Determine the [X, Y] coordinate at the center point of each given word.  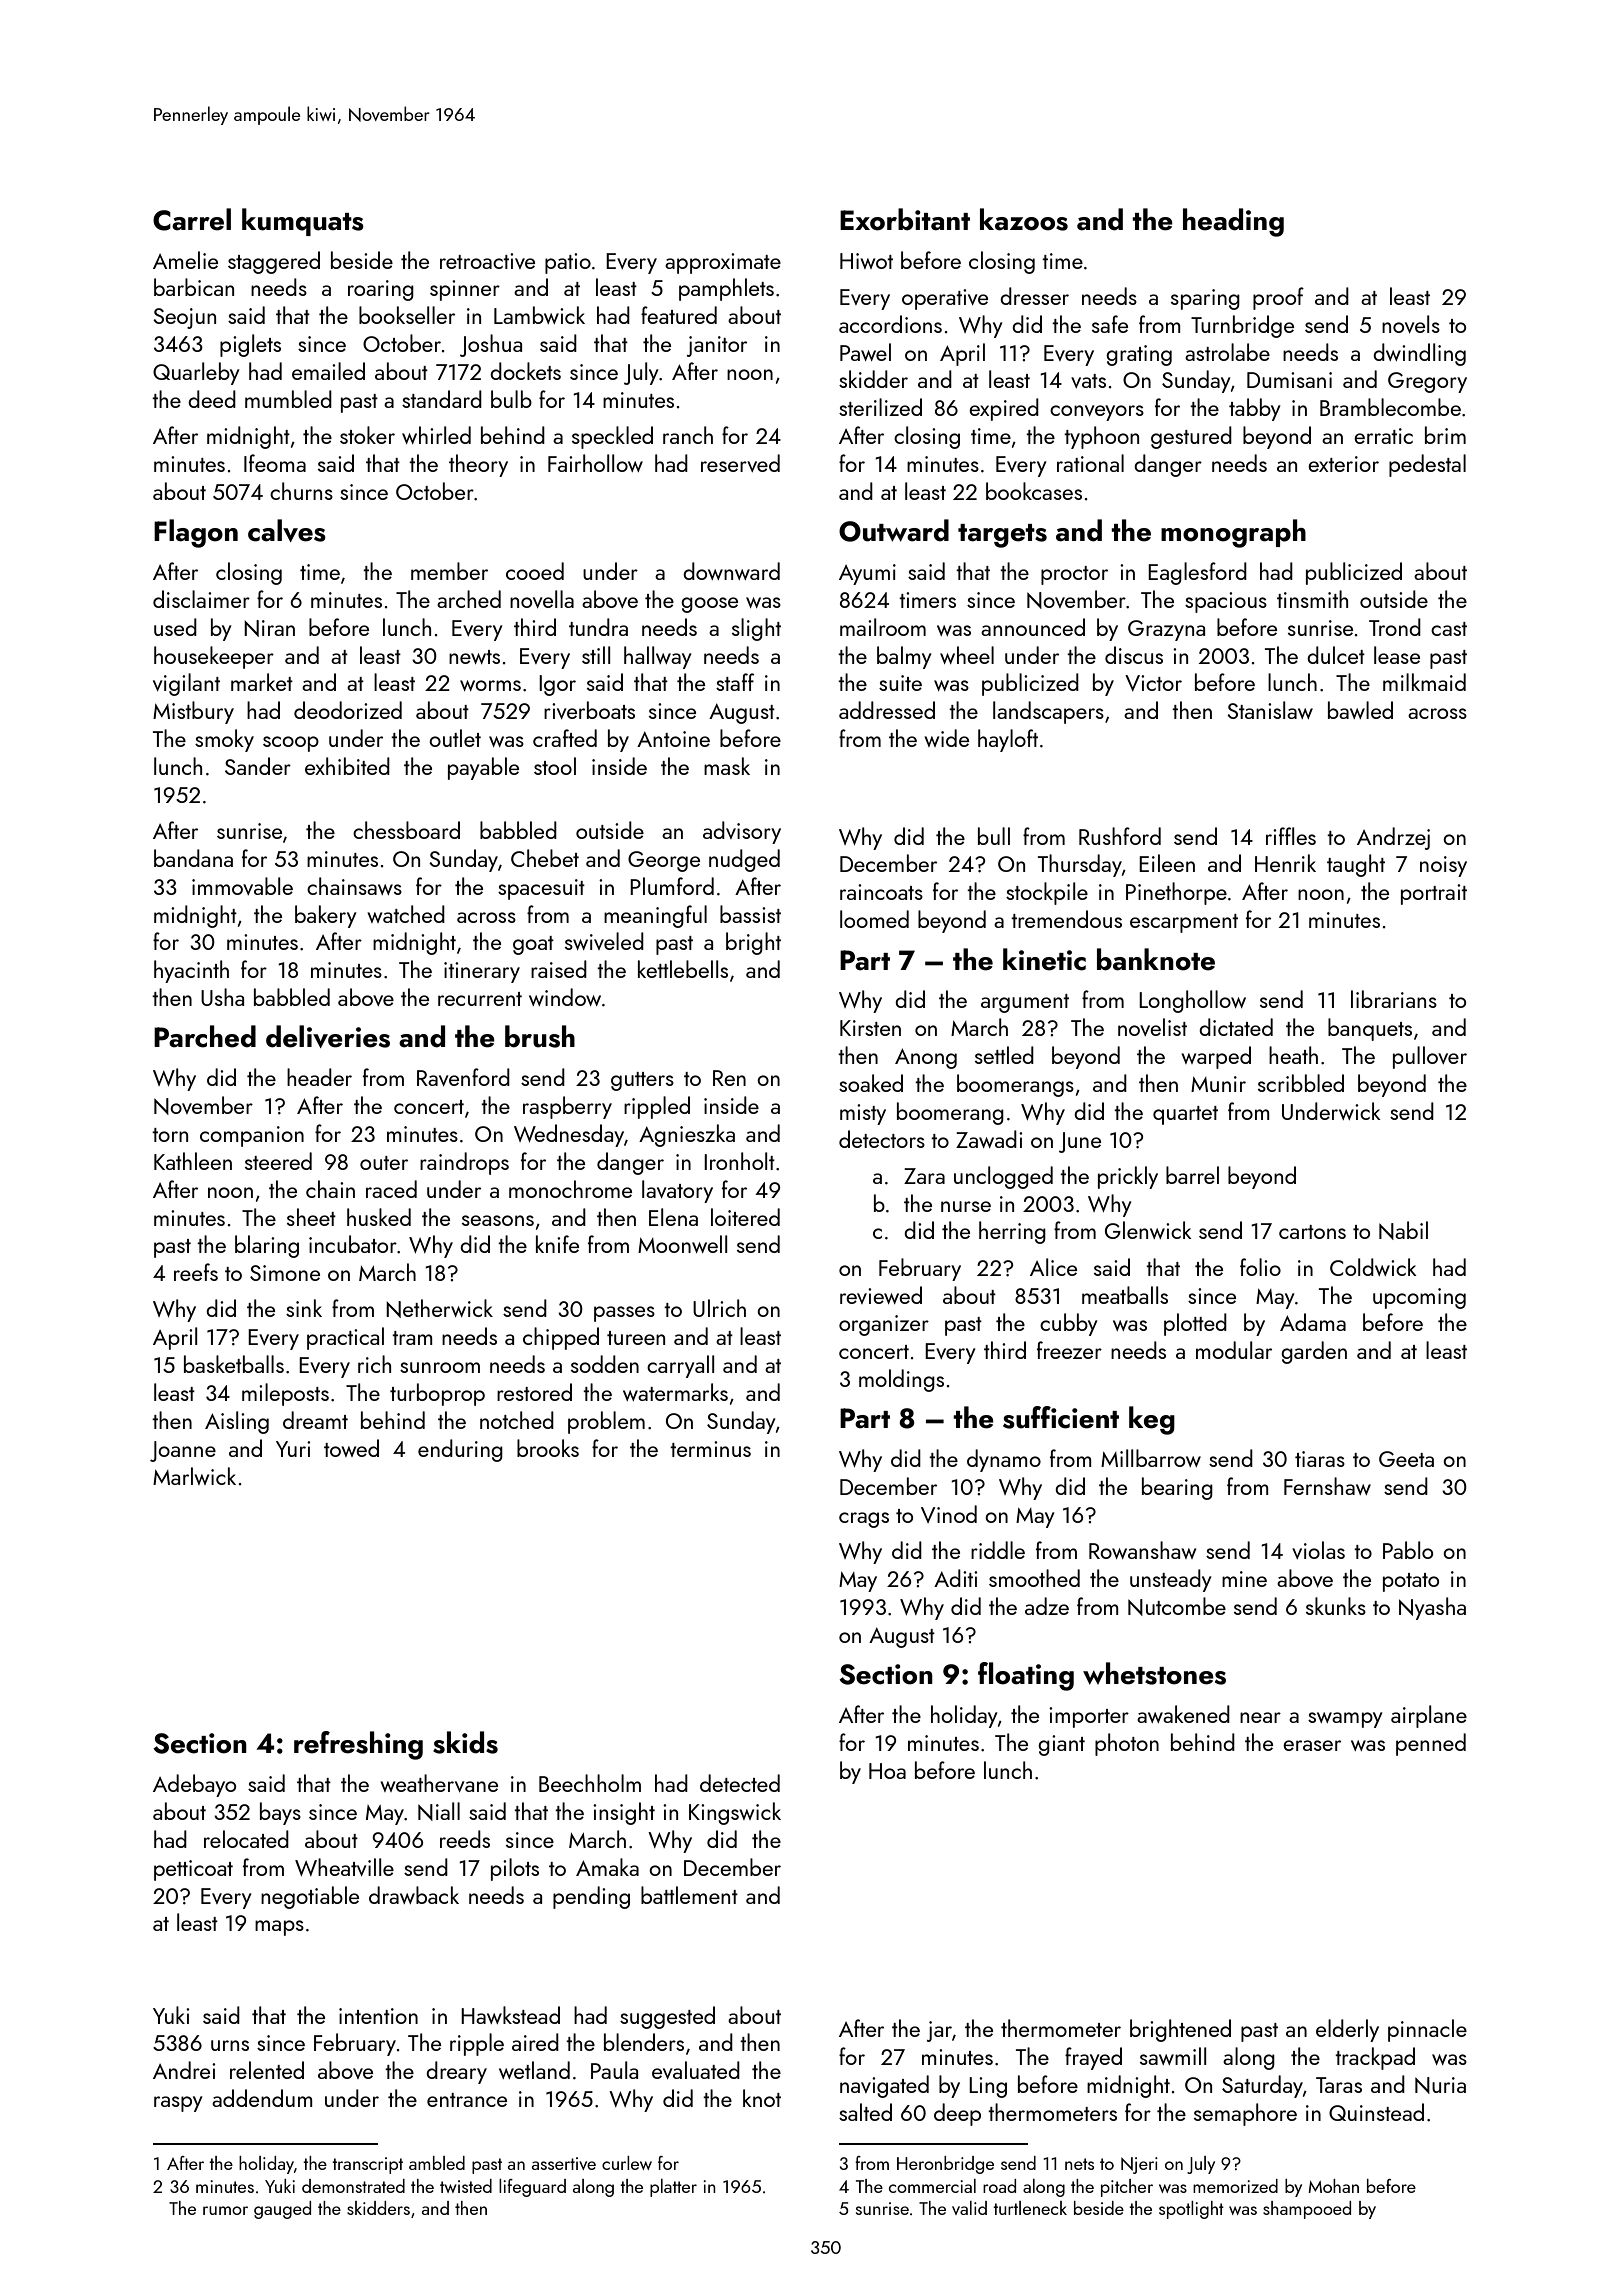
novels [1411, 324]
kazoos [1024, 219]
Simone [285, 1273]
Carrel [192, 219]
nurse [966, 1206]
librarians [1394, 999]
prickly [1128, 1177]
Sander [258, 766]
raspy [178, 2104]
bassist [750, 914]
